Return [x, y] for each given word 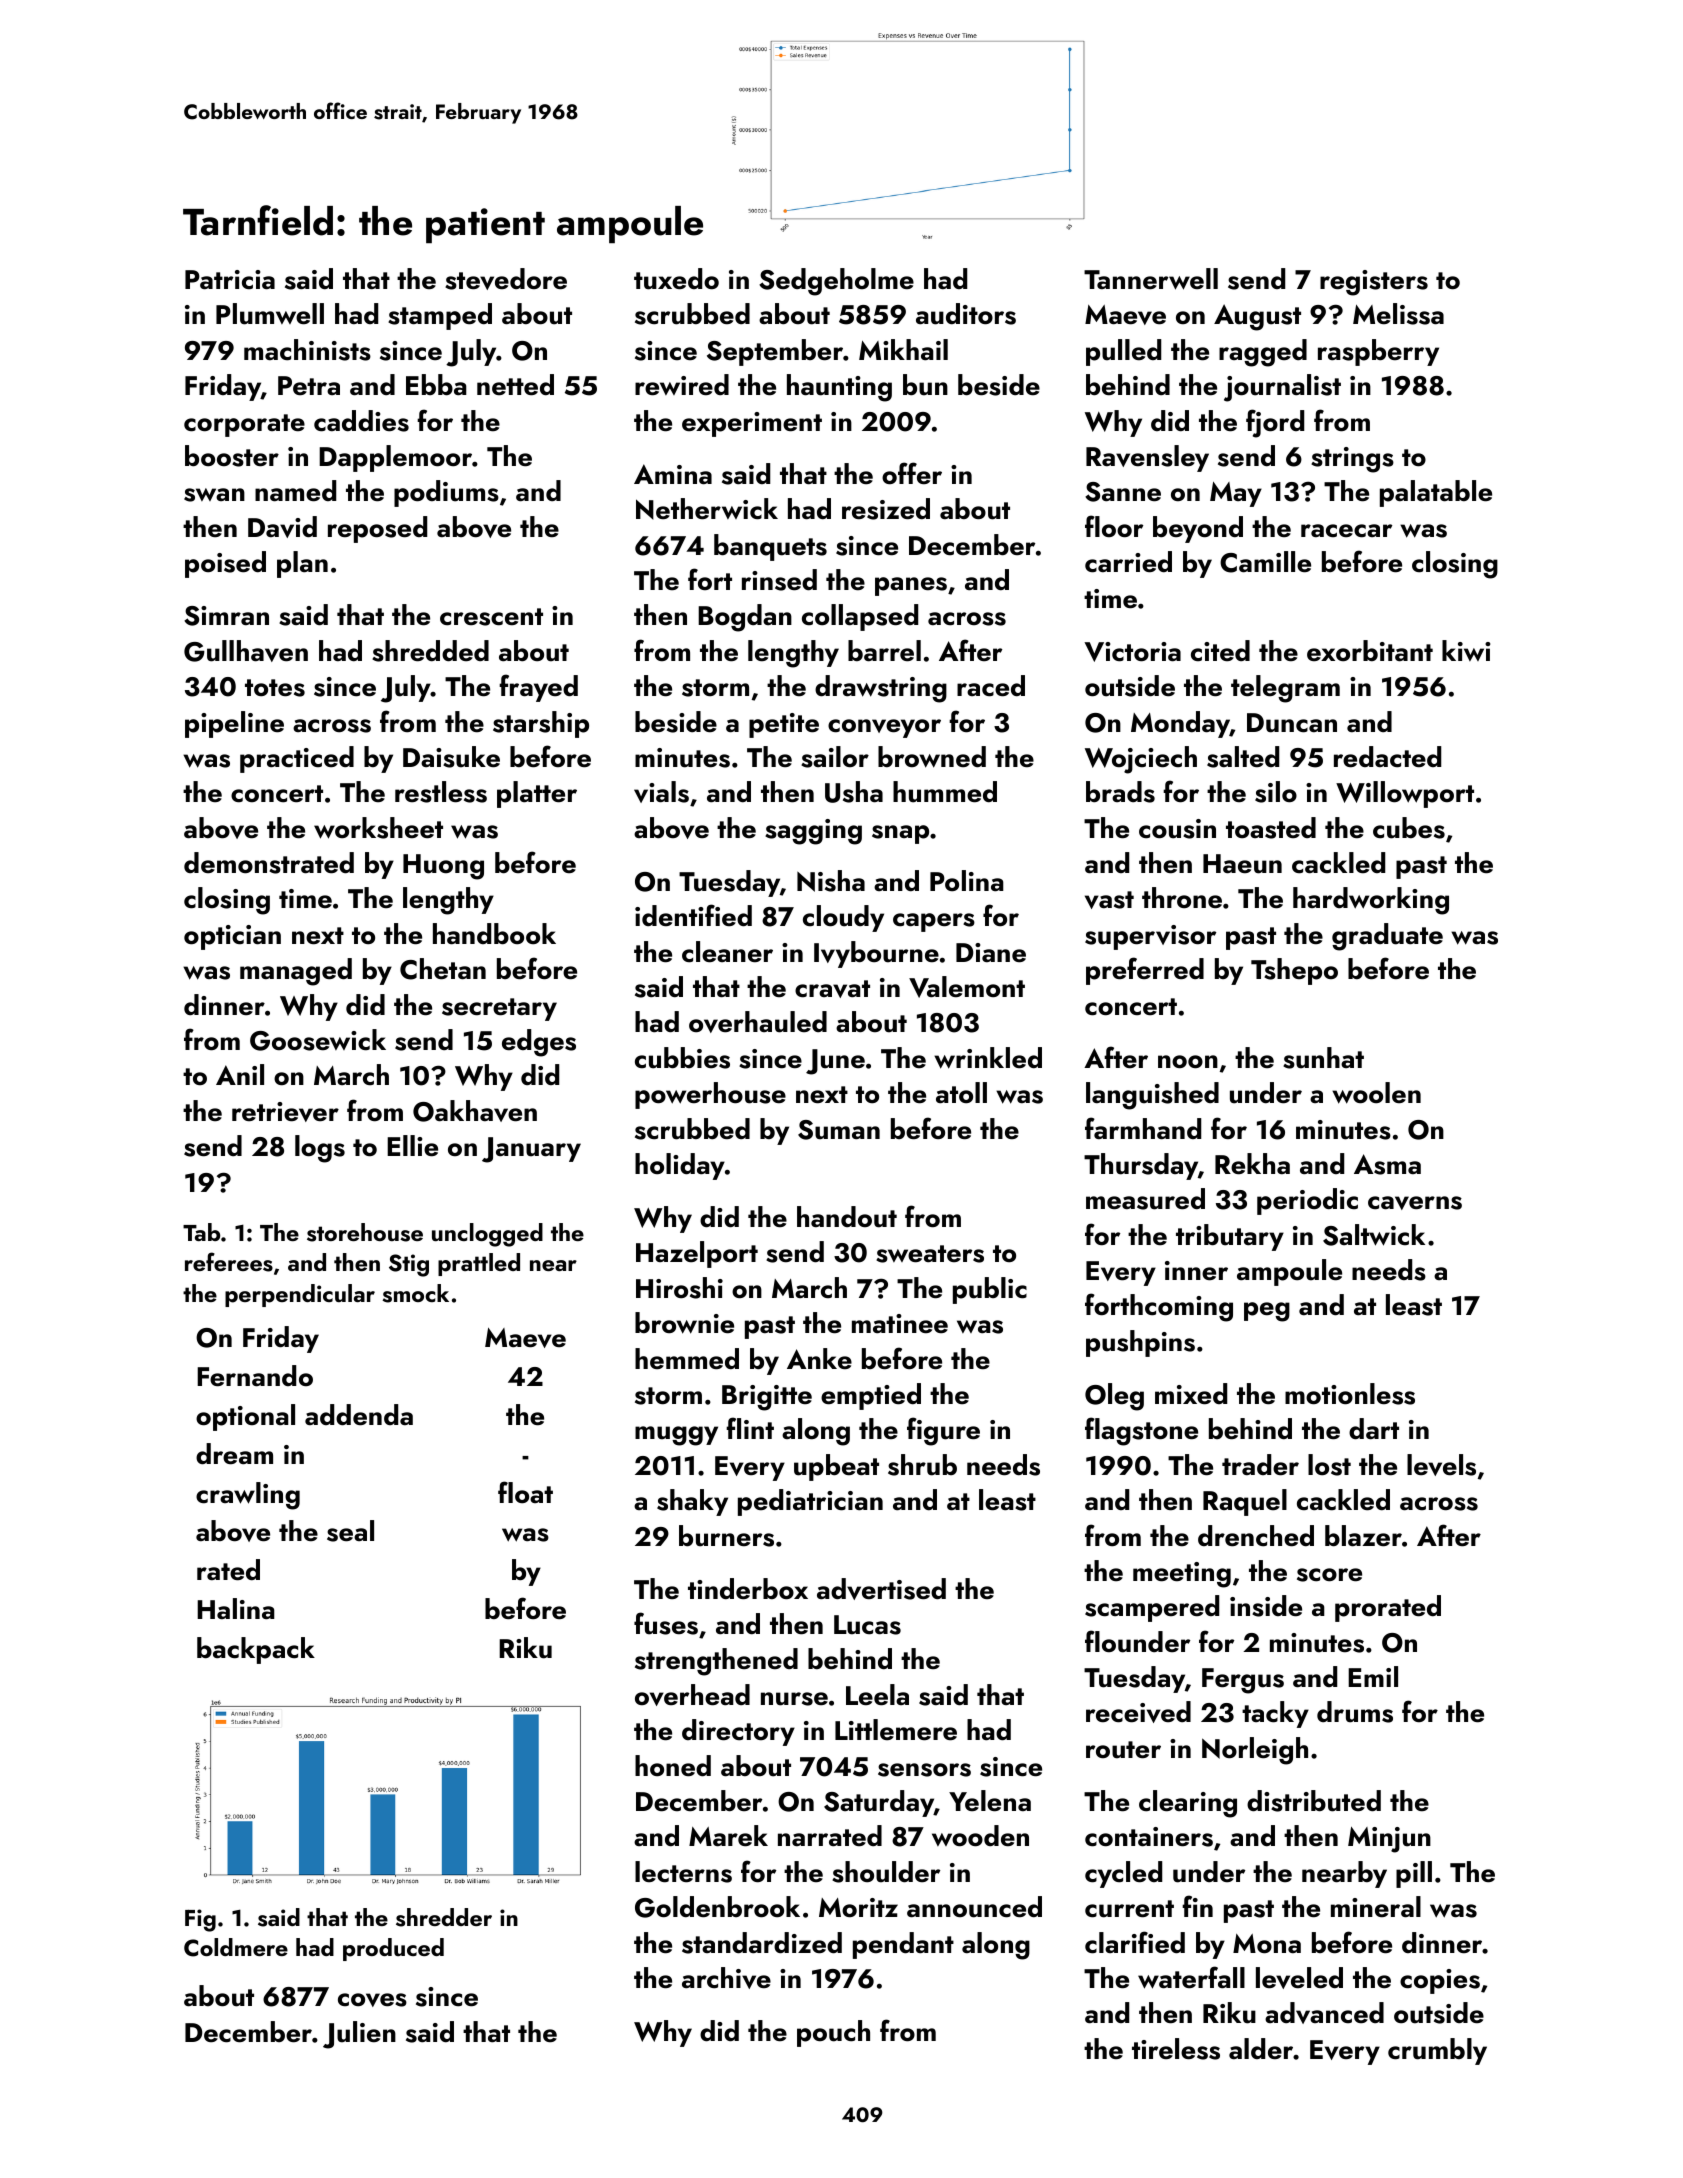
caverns [1415, 1203]
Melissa [1398, 314]
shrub [922, 1465]
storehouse [365, 1232]
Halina [236, 1609]
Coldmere [236, 1947]
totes [275, 688]
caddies [361, 421]
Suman [839, 1130]
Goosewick [318, 1040]
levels [1441, 1465]
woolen [1376, 1093]
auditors [966, 314]
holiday [680, 1166]
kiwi [1466, 650]
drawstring [881, 689]
